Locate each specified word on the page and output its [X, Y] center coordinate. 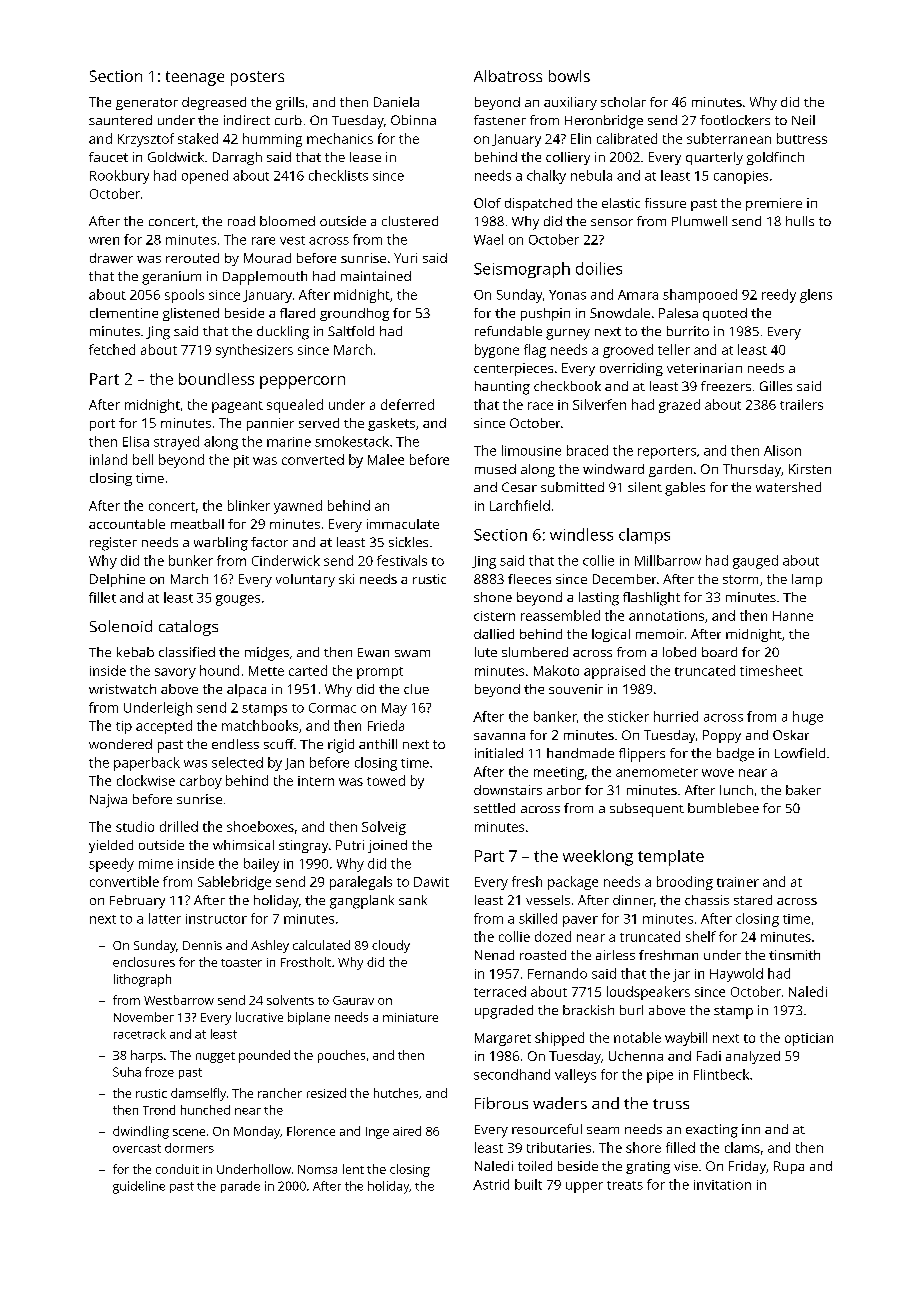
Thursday [752, 470]
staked [198, 138]
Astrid [491, 1184]
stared [753, 900]
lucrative [259, 1017]
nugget [215, 1057]
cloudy [391, 946]
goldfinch [775, 158]
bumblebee [723, 808]
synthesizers [254, 351]
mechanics [340, 138]
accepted [164, 727]
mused [495, 469]
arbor [564, 790]
